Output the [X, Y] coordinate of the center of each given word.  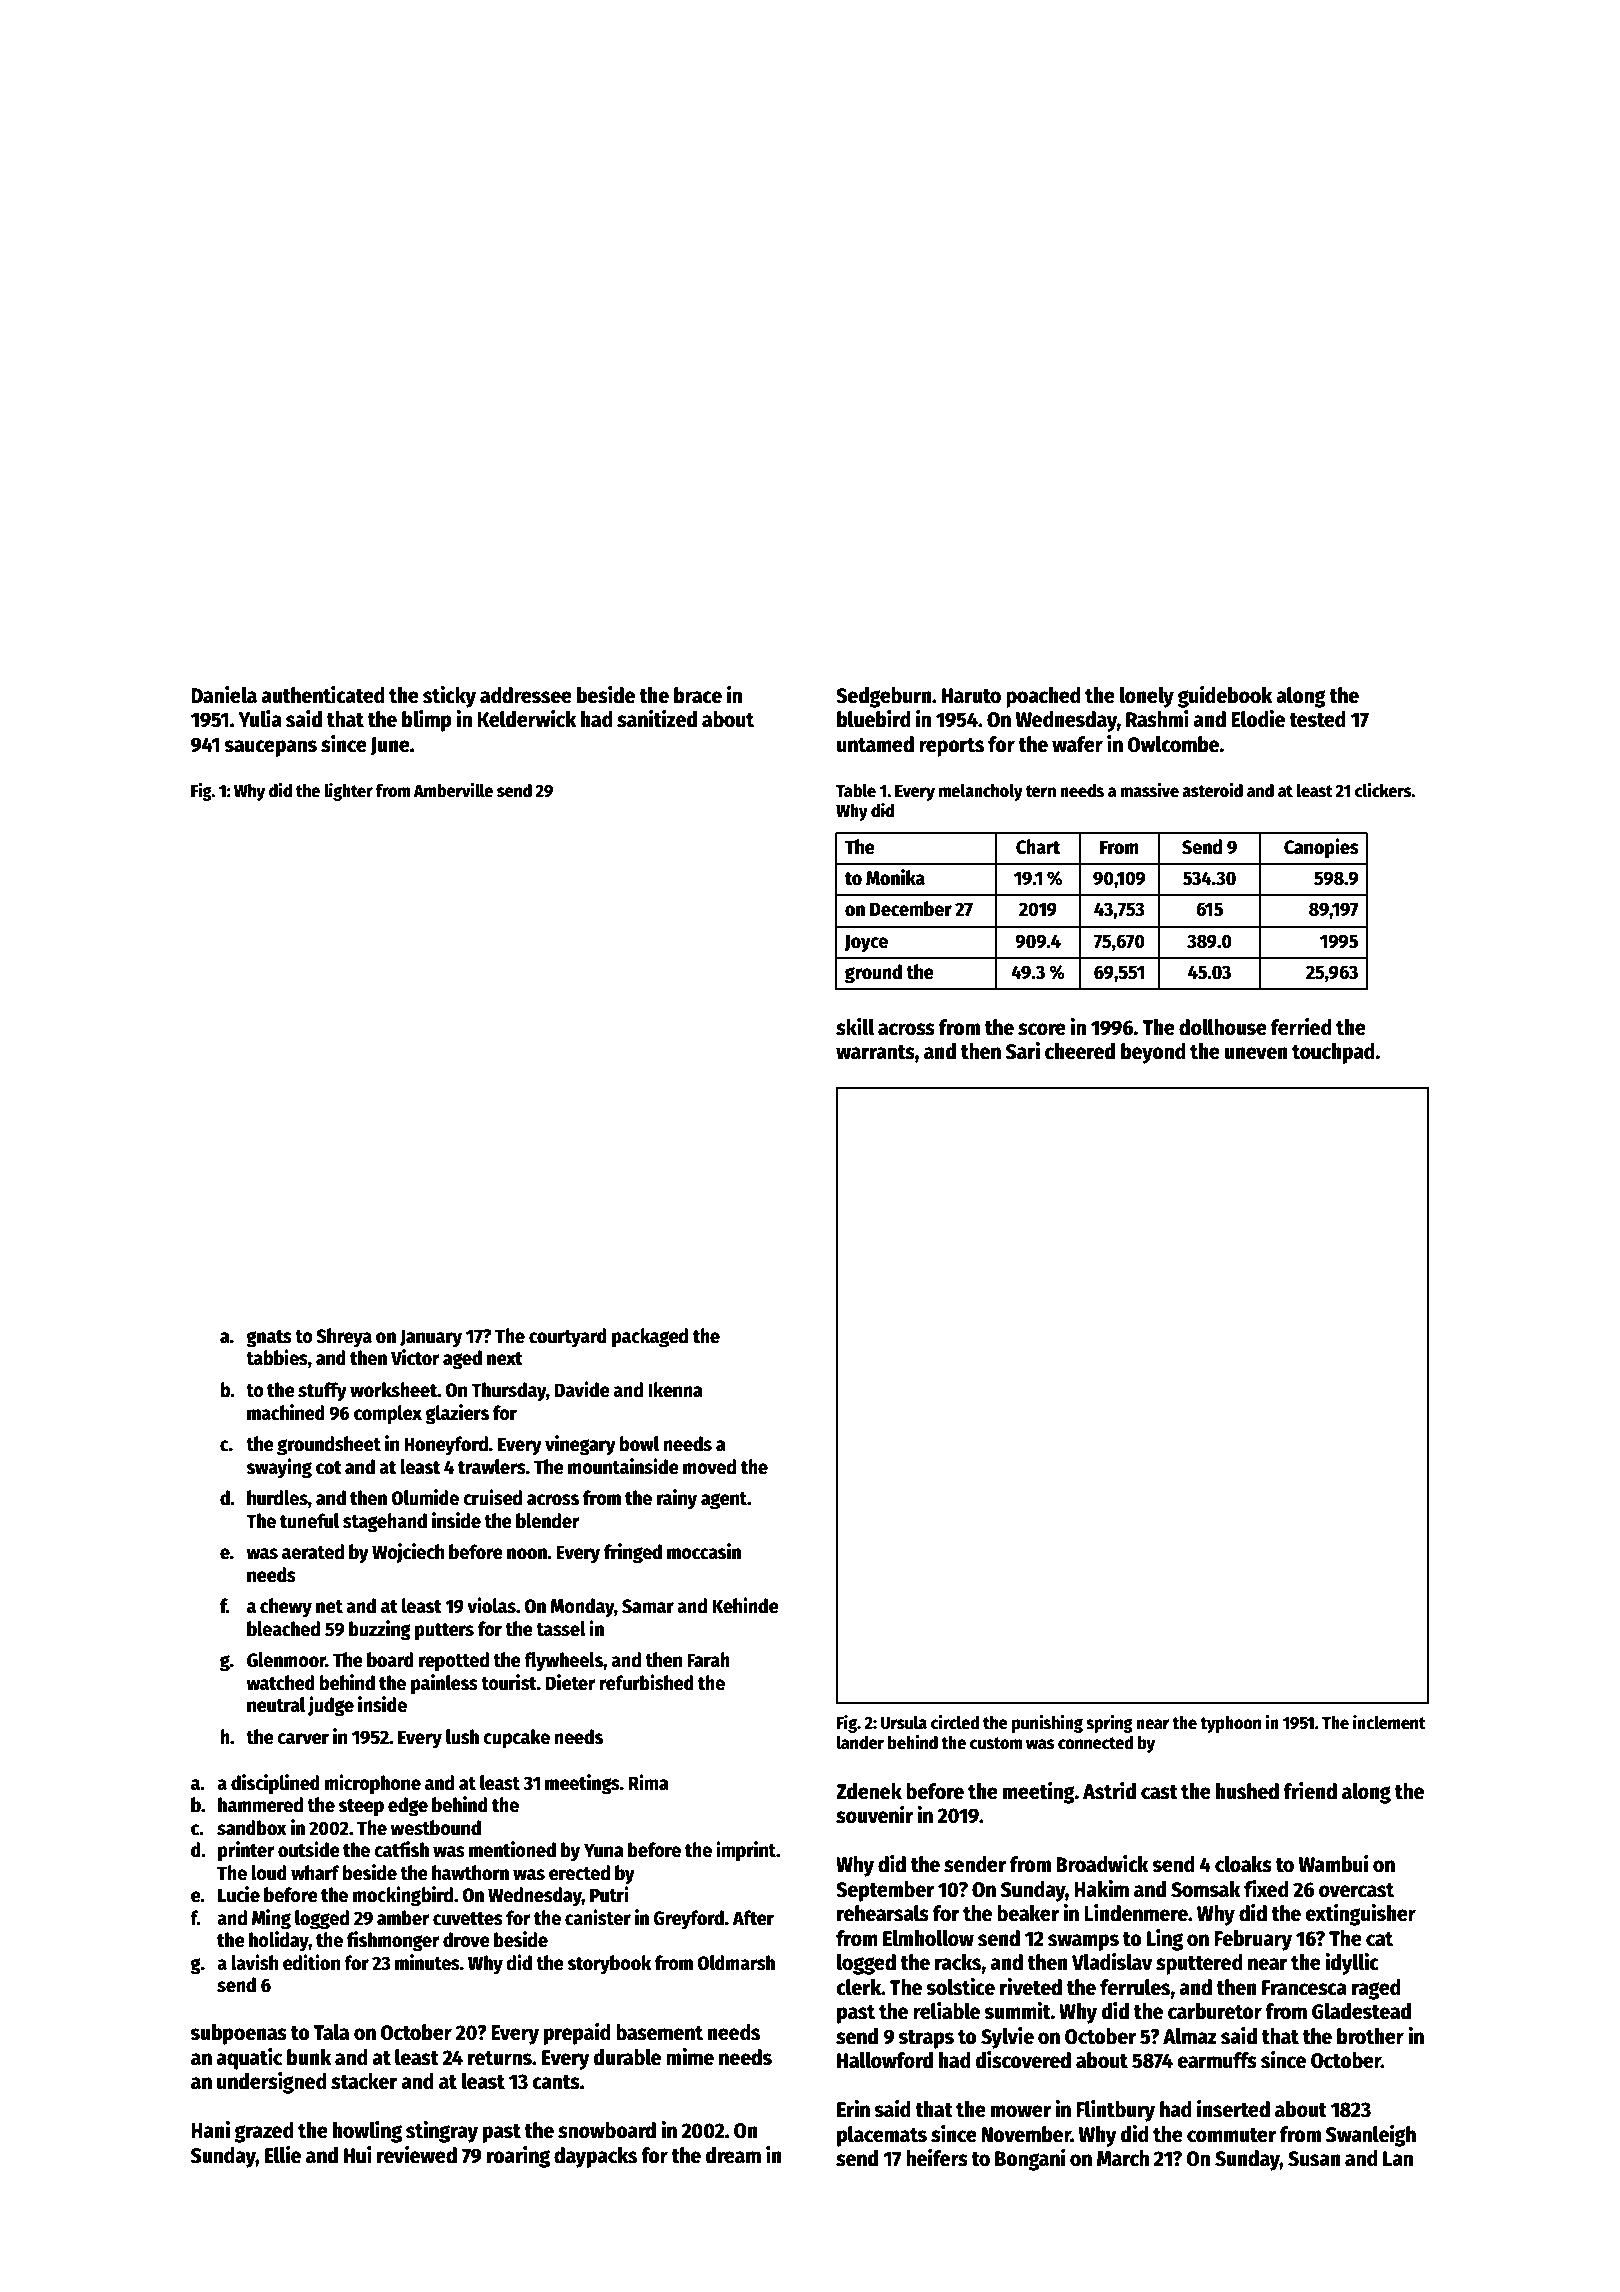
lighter [348, 792]
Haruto [971, 696]
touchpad [1333, 1053]
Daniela [224, 695]
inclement [1389, 1722]
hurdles [277, 1498]
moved [709, 1467]
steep [361, 1807]
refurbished [646, 1682]
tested [1317, 719]
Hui [358, 2155]
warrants [875, 1052]
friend [1310, 1791]
